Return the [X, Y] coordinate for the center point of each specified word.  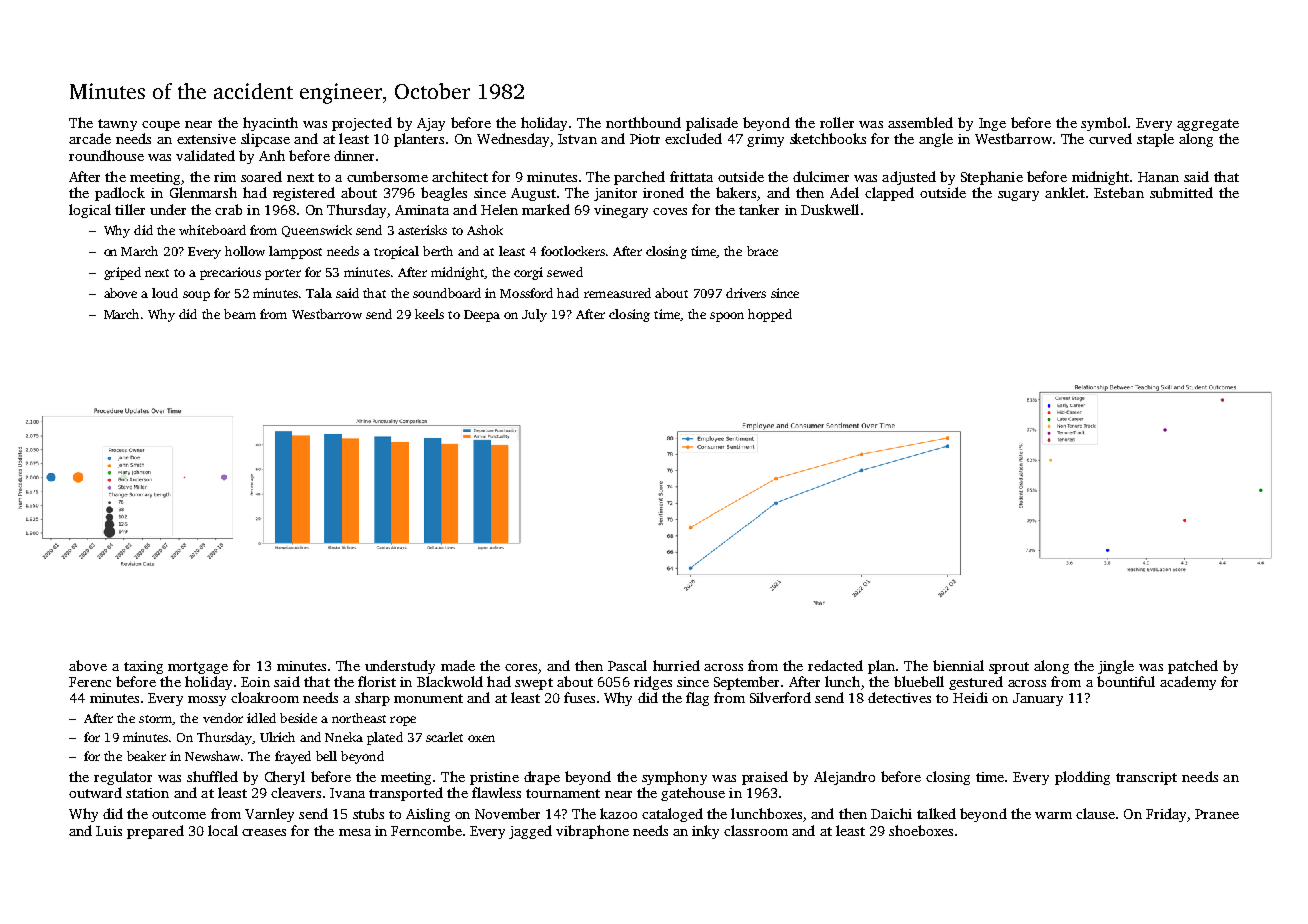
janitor [615, 194]
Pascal [627, 665]
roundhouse [106, 155]
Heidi [970, 697]
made [458, 665]
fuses [579, 697]
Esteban [1119, 192]
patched [1193, 667]
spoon [727, 317]
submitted [1181, 192]
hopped [770, 315]
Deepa [482, 316]
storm [156, 720]
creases [264, 832]
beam [240, 314]
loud [165, 293]
